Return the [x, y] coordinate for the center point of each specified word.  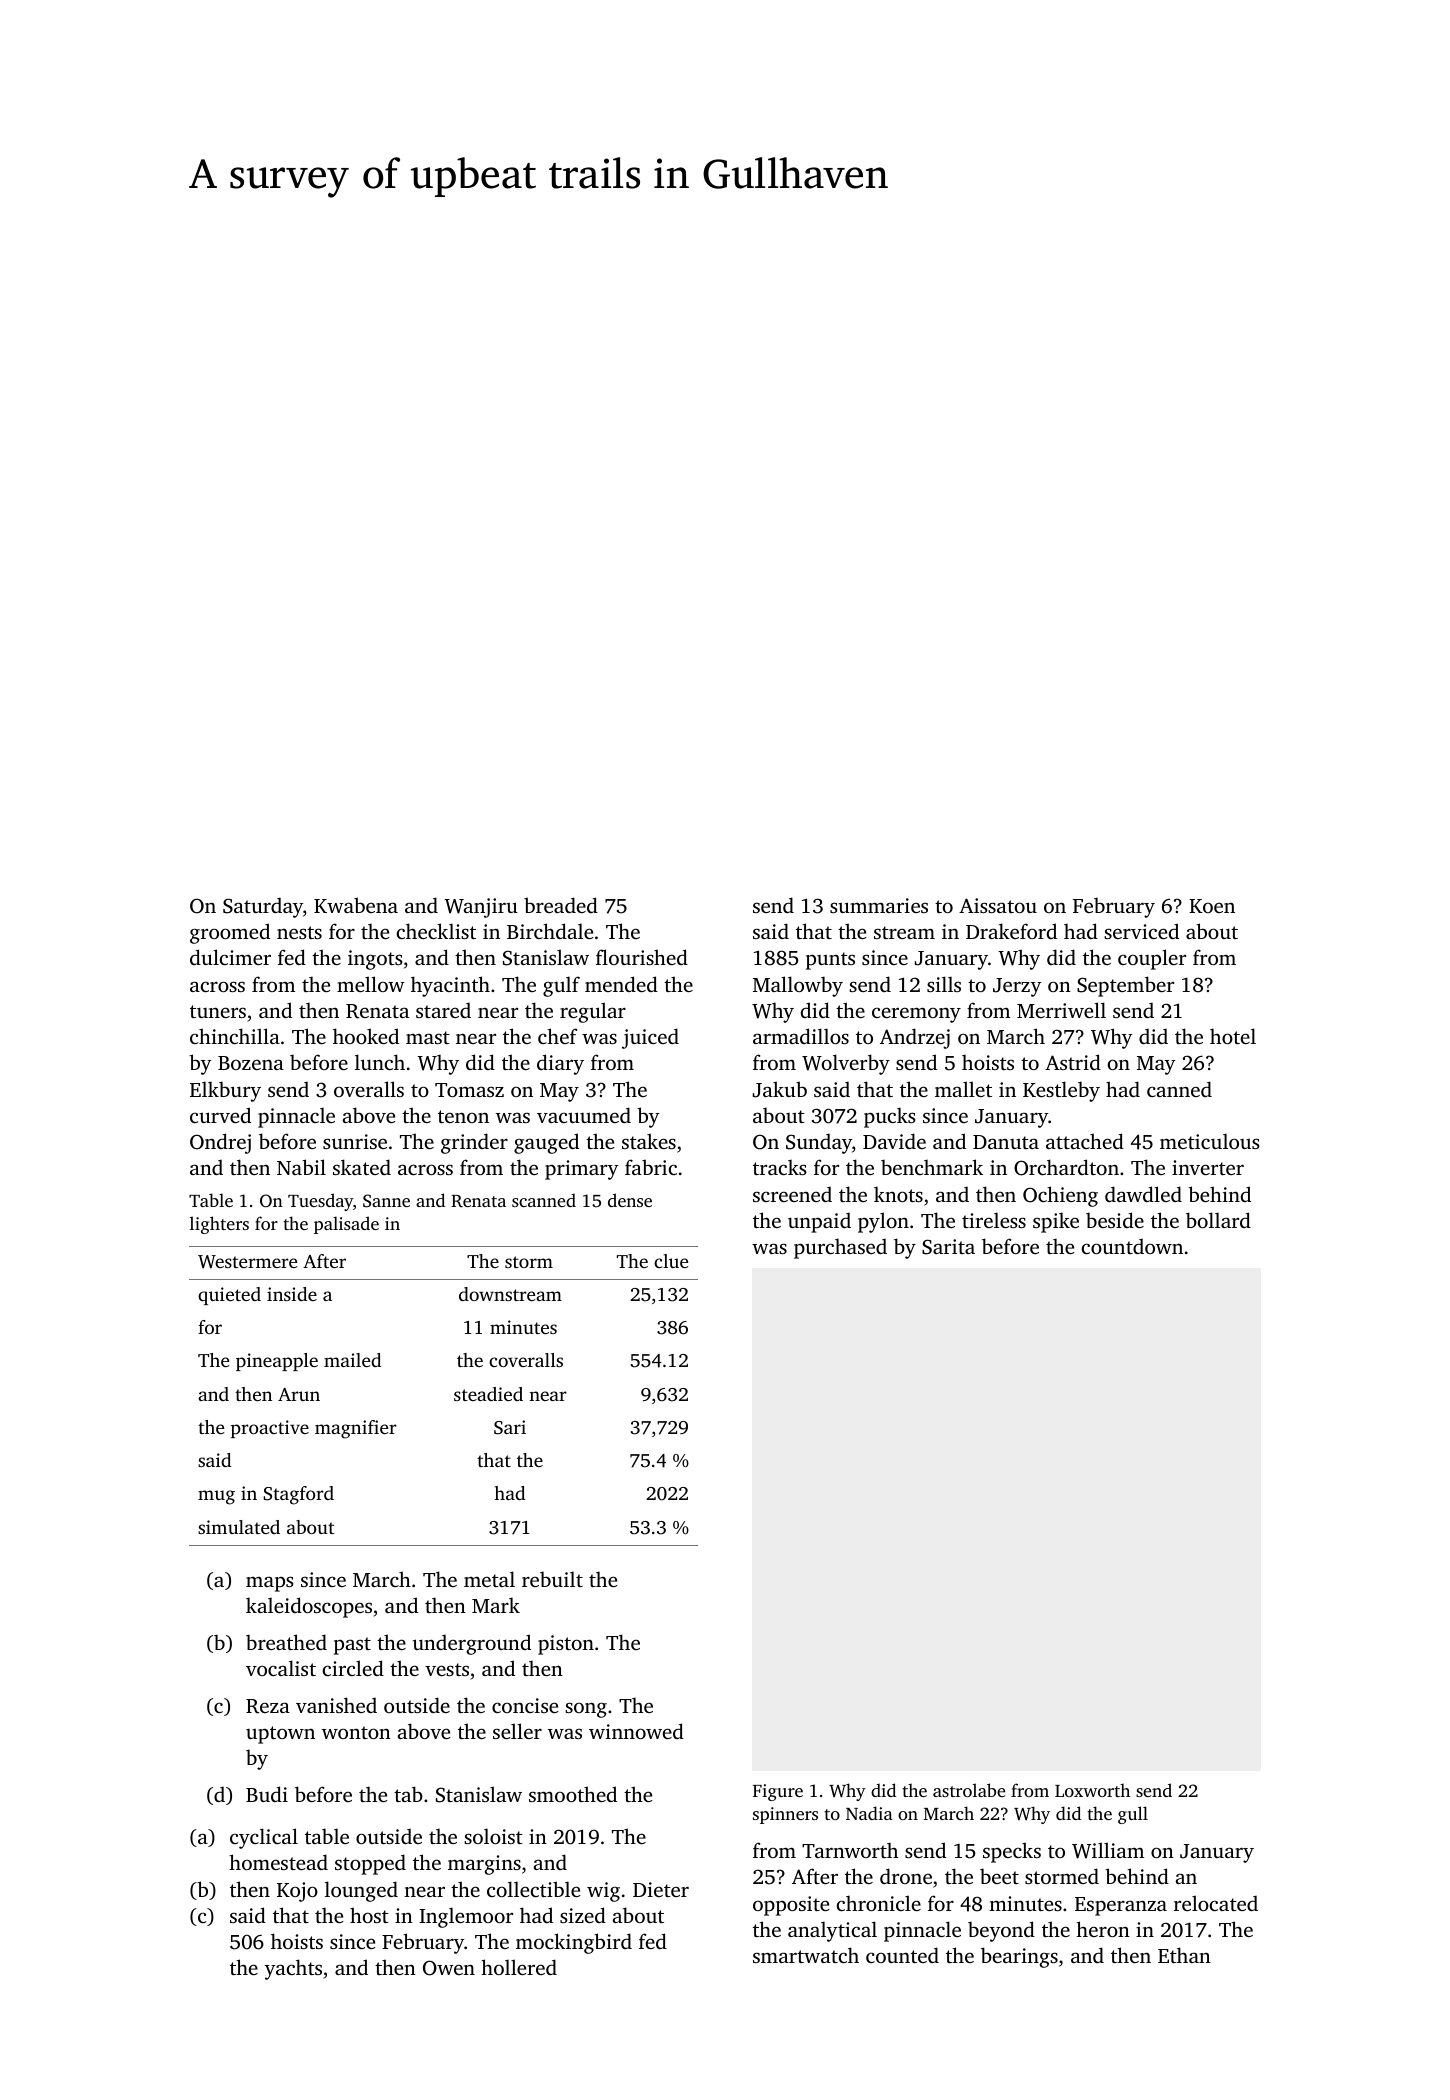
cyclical [264, 1838]
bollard [1218, 1220]
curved [220, 1115]
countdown [1132, 1246]
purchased [840, 1248]
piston [566, 1645]
